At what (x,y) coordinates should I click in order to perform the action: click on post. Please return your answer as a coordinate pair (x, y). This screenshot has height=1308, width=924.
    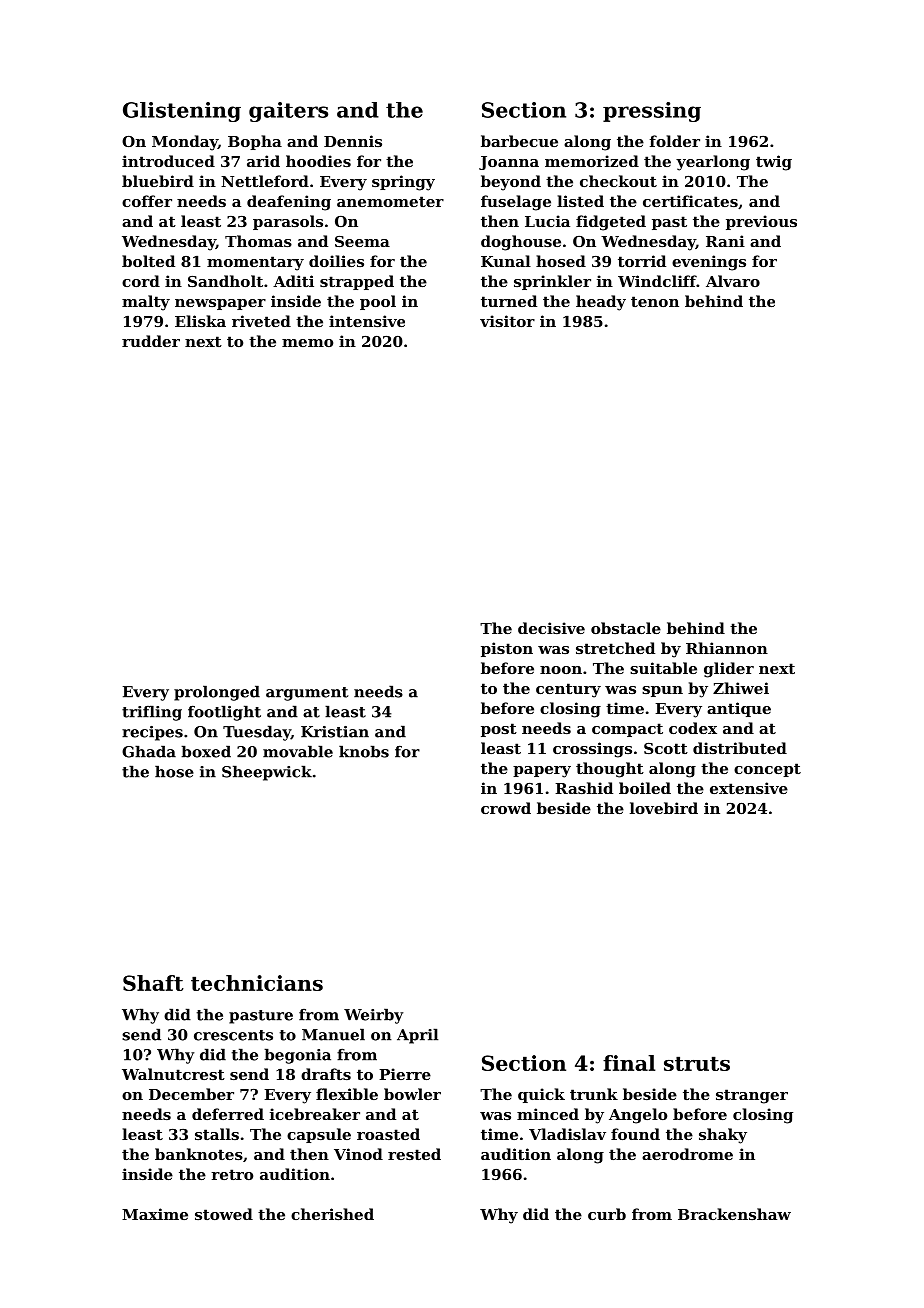
    Looking at the image, I should click on (499, 730).
